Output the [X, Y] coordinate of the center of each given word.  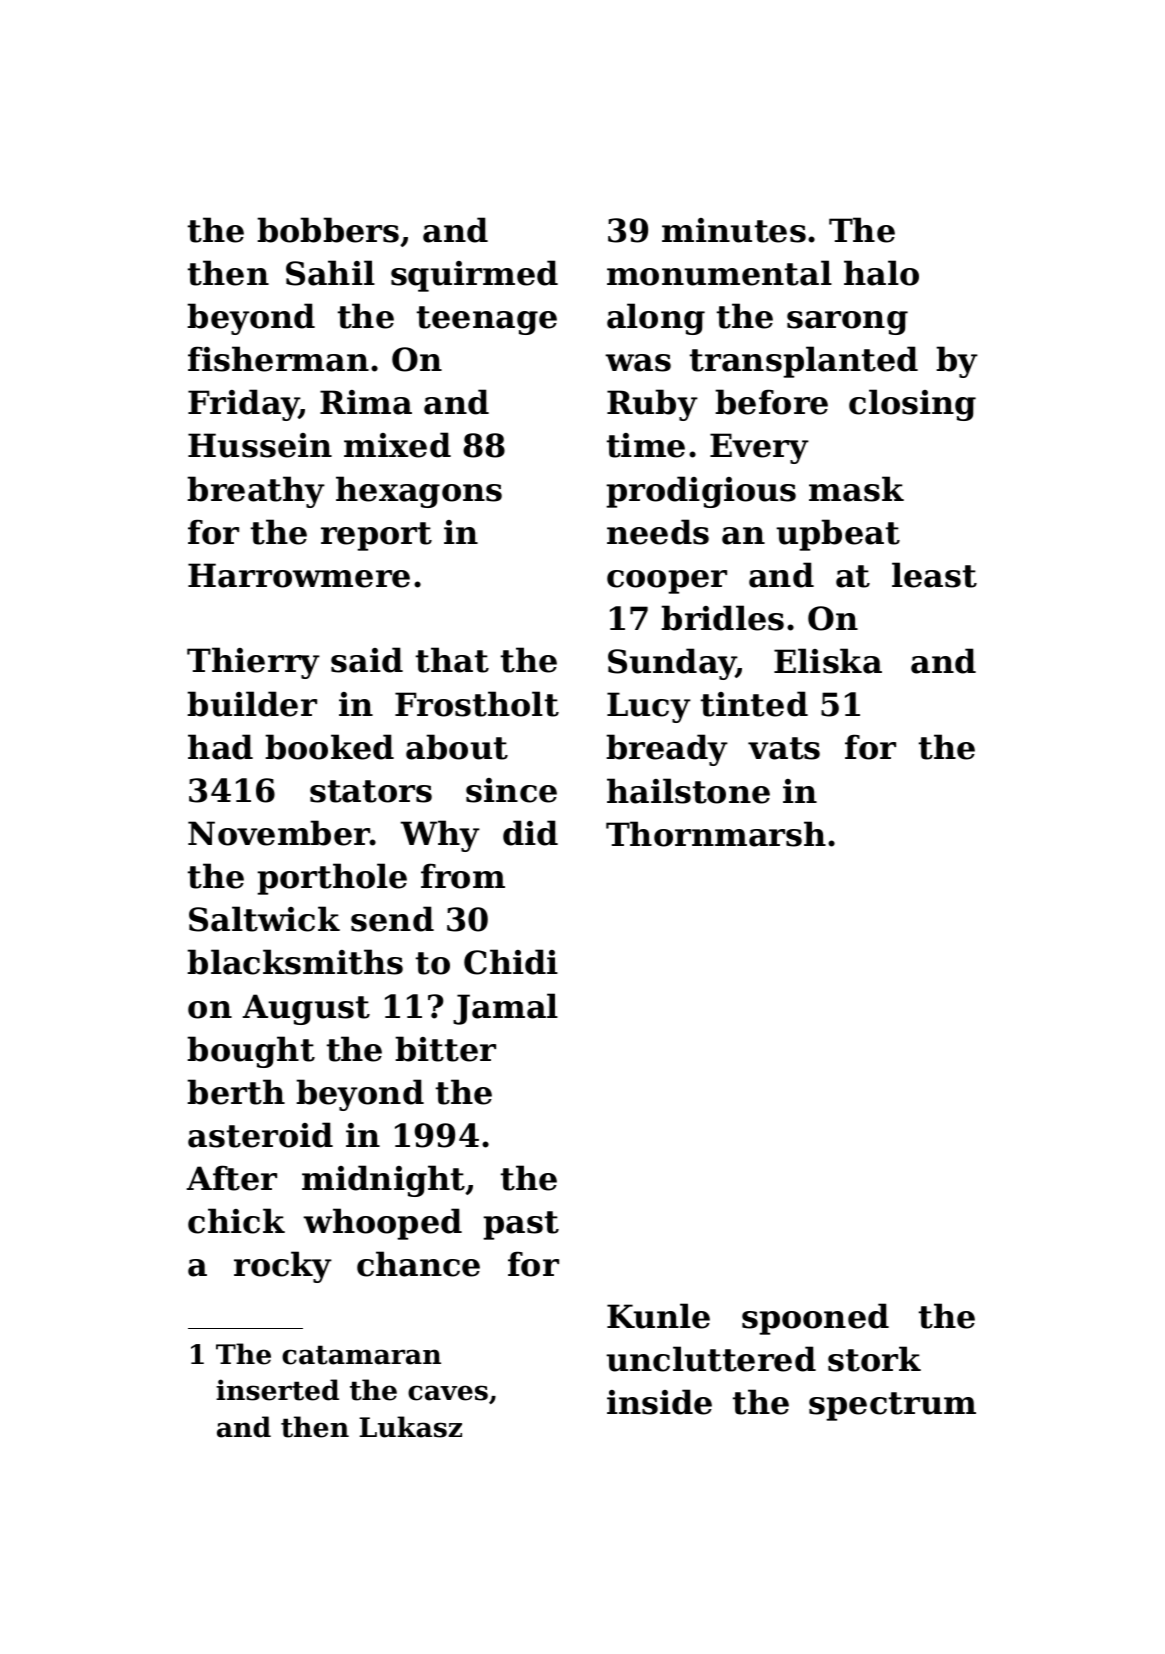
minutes [734, 230]
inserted [277, 1390]
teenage [487, 320]
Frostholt [477, 704]
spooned [815, 1319]
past [521, 1225]
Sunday [672, 664]
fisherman [278, 359]
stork [874, 1359]
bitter [445, 1049]
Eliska [828, 661]
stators [371, 791]
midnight [384, 1181]
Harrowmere [299, 575]
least [934, 575]
